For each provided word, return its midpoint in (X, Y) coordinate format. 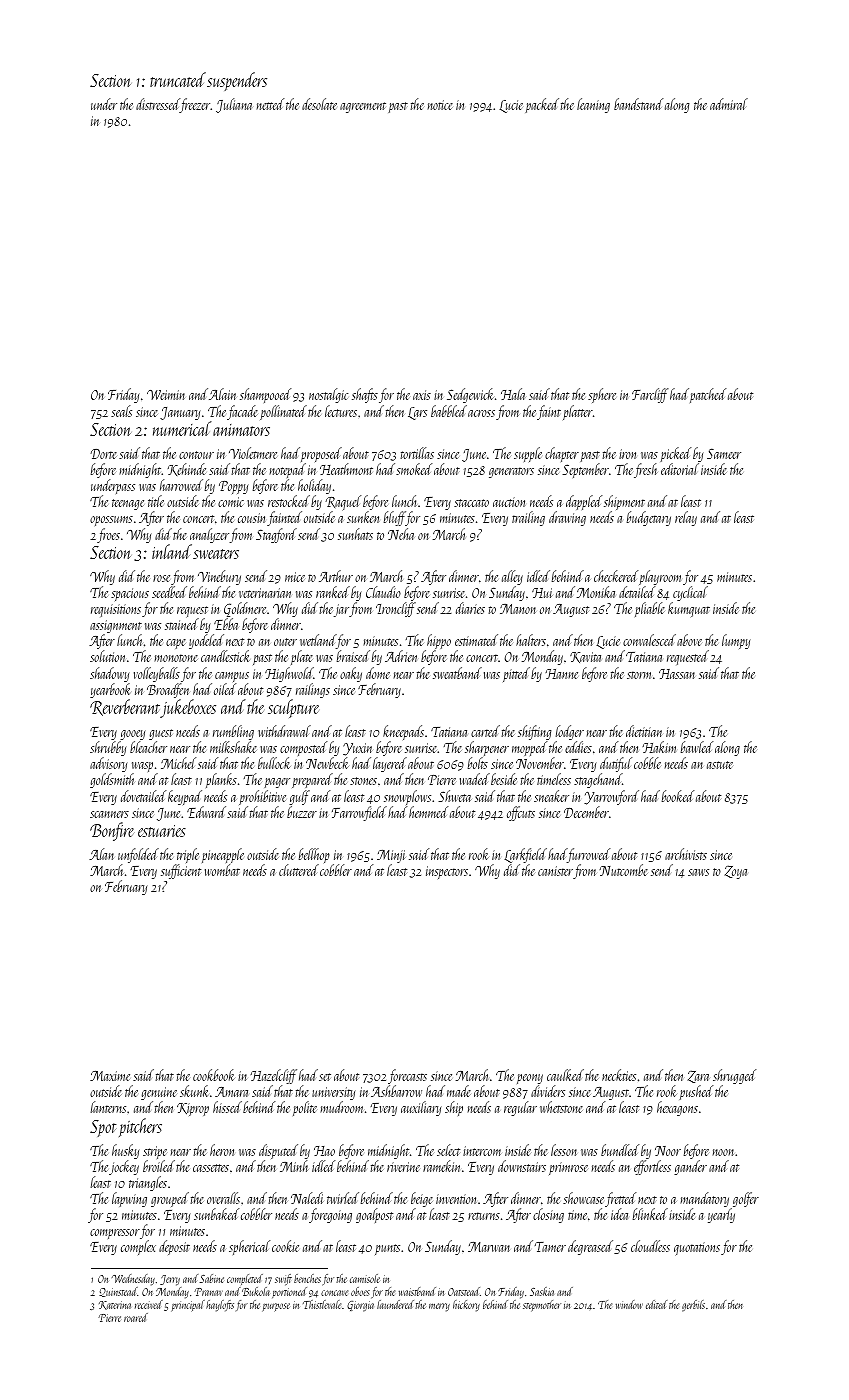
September (585, 470)
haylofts (220, 1306)
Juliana (234, 105)
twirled (343, 1198)
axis (422, 395)
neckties (619, 1075)
